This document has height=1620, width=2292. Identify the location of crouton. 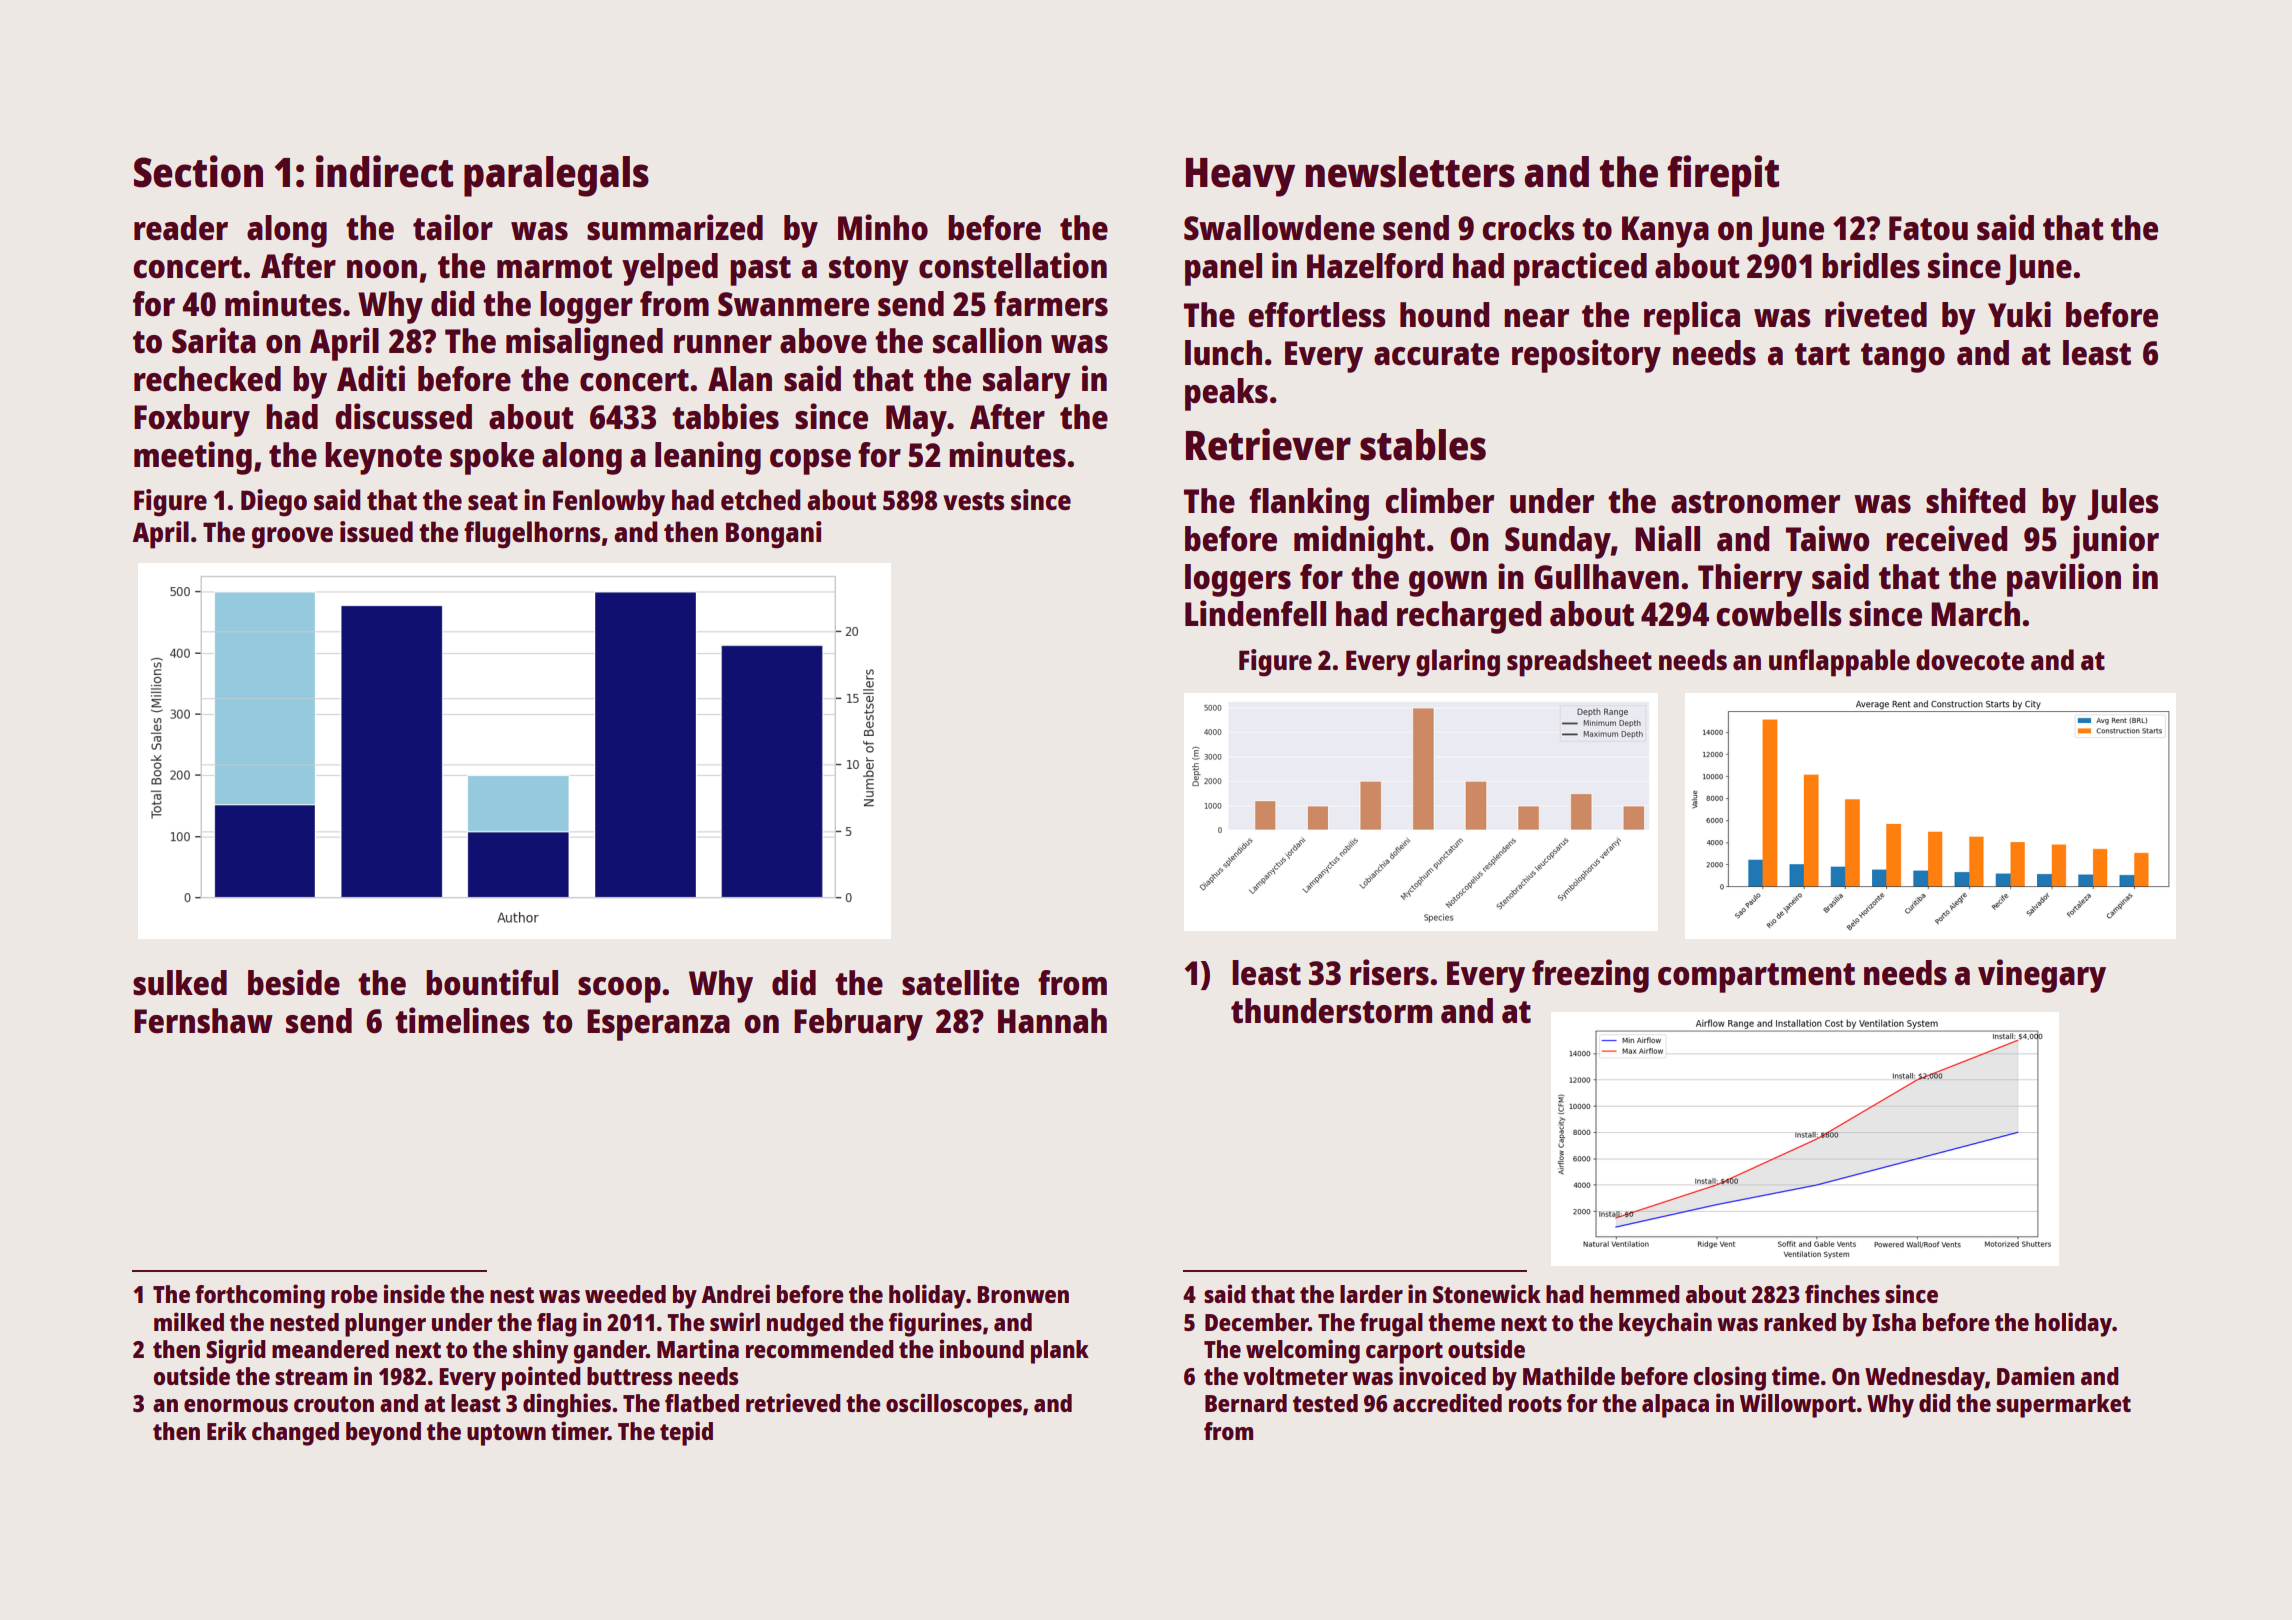
(334, 1404).
